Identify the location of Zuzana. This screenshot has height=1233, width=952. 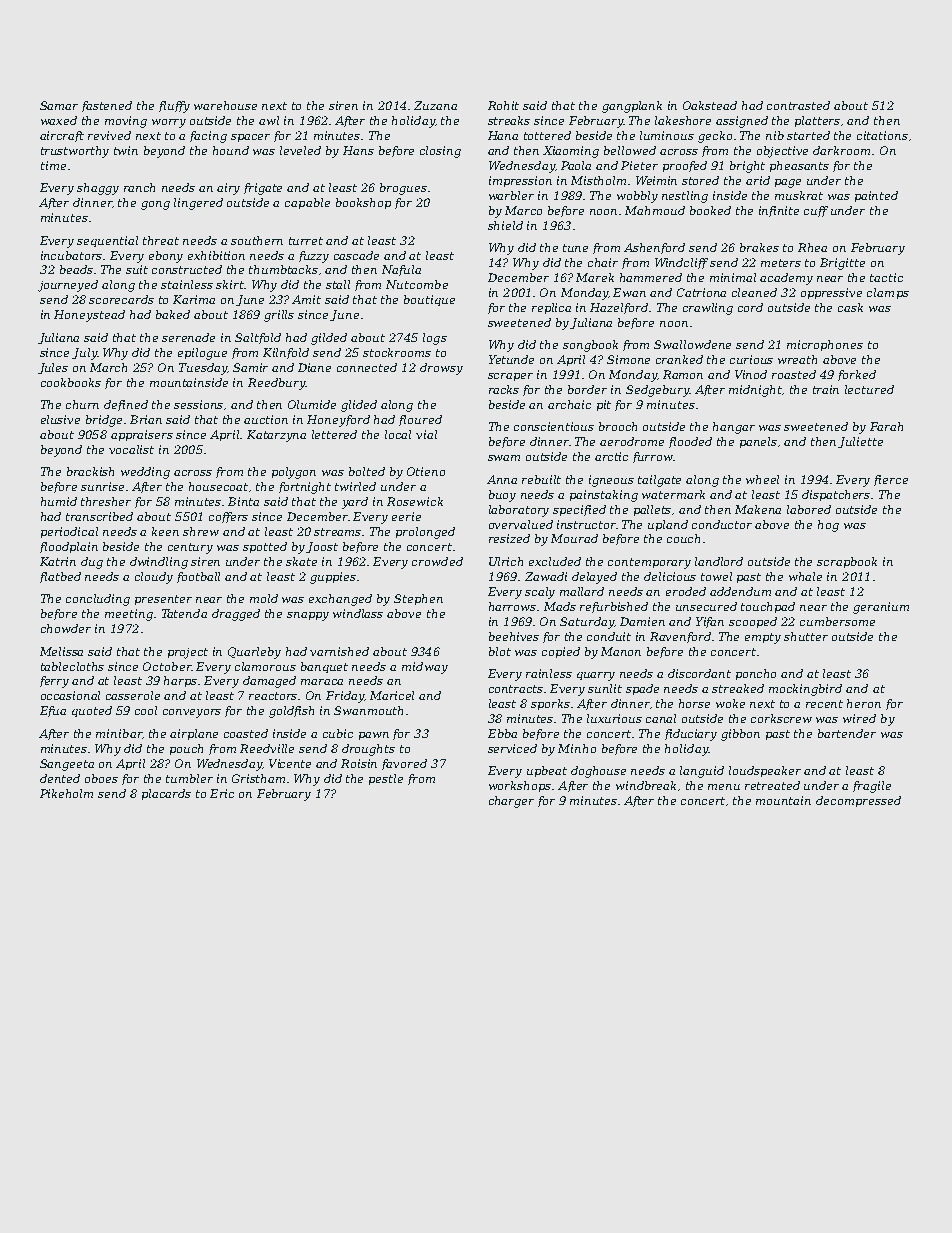
(435, 105).
